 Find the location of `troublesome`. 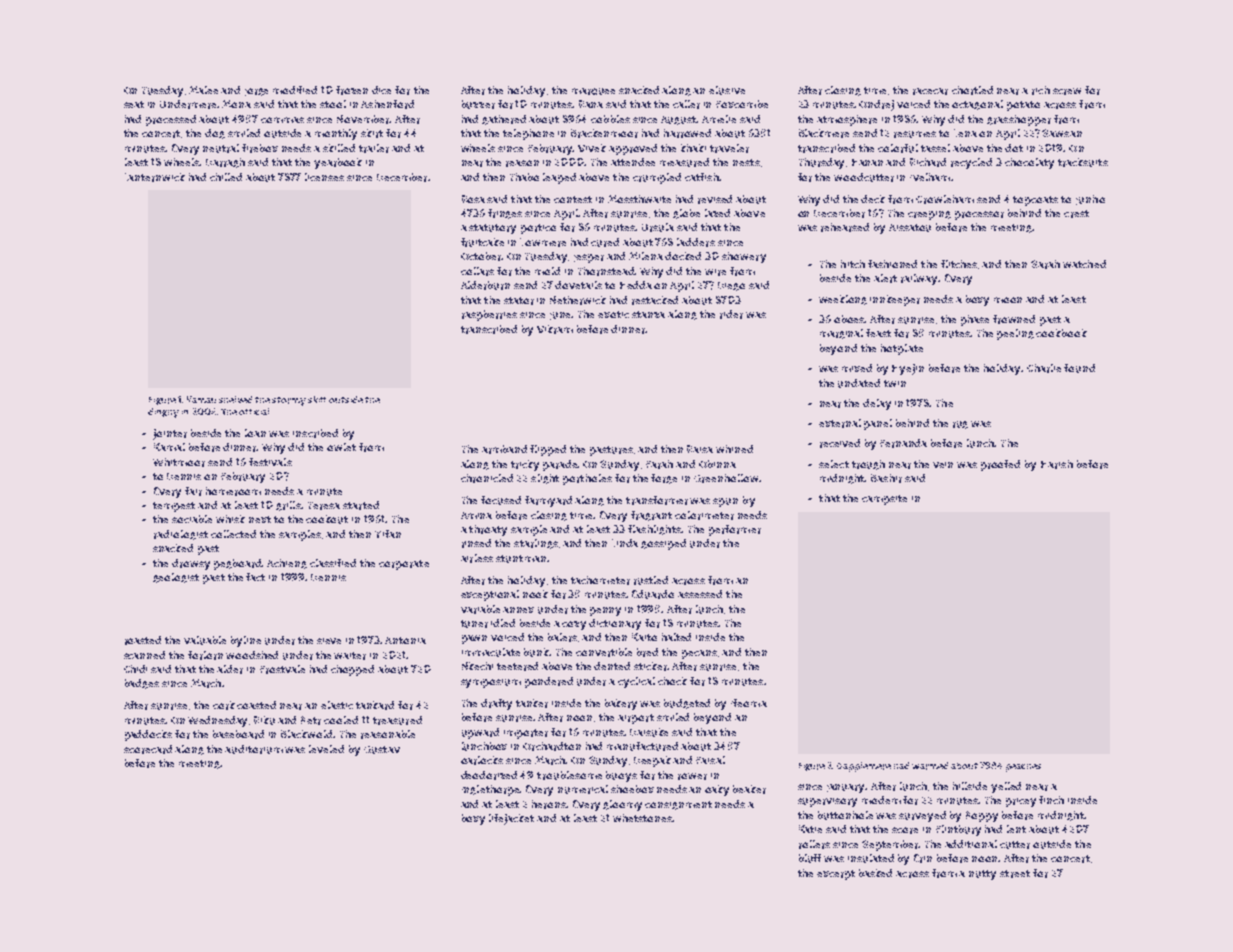

troublesome is located at coordinates (569, 775).
